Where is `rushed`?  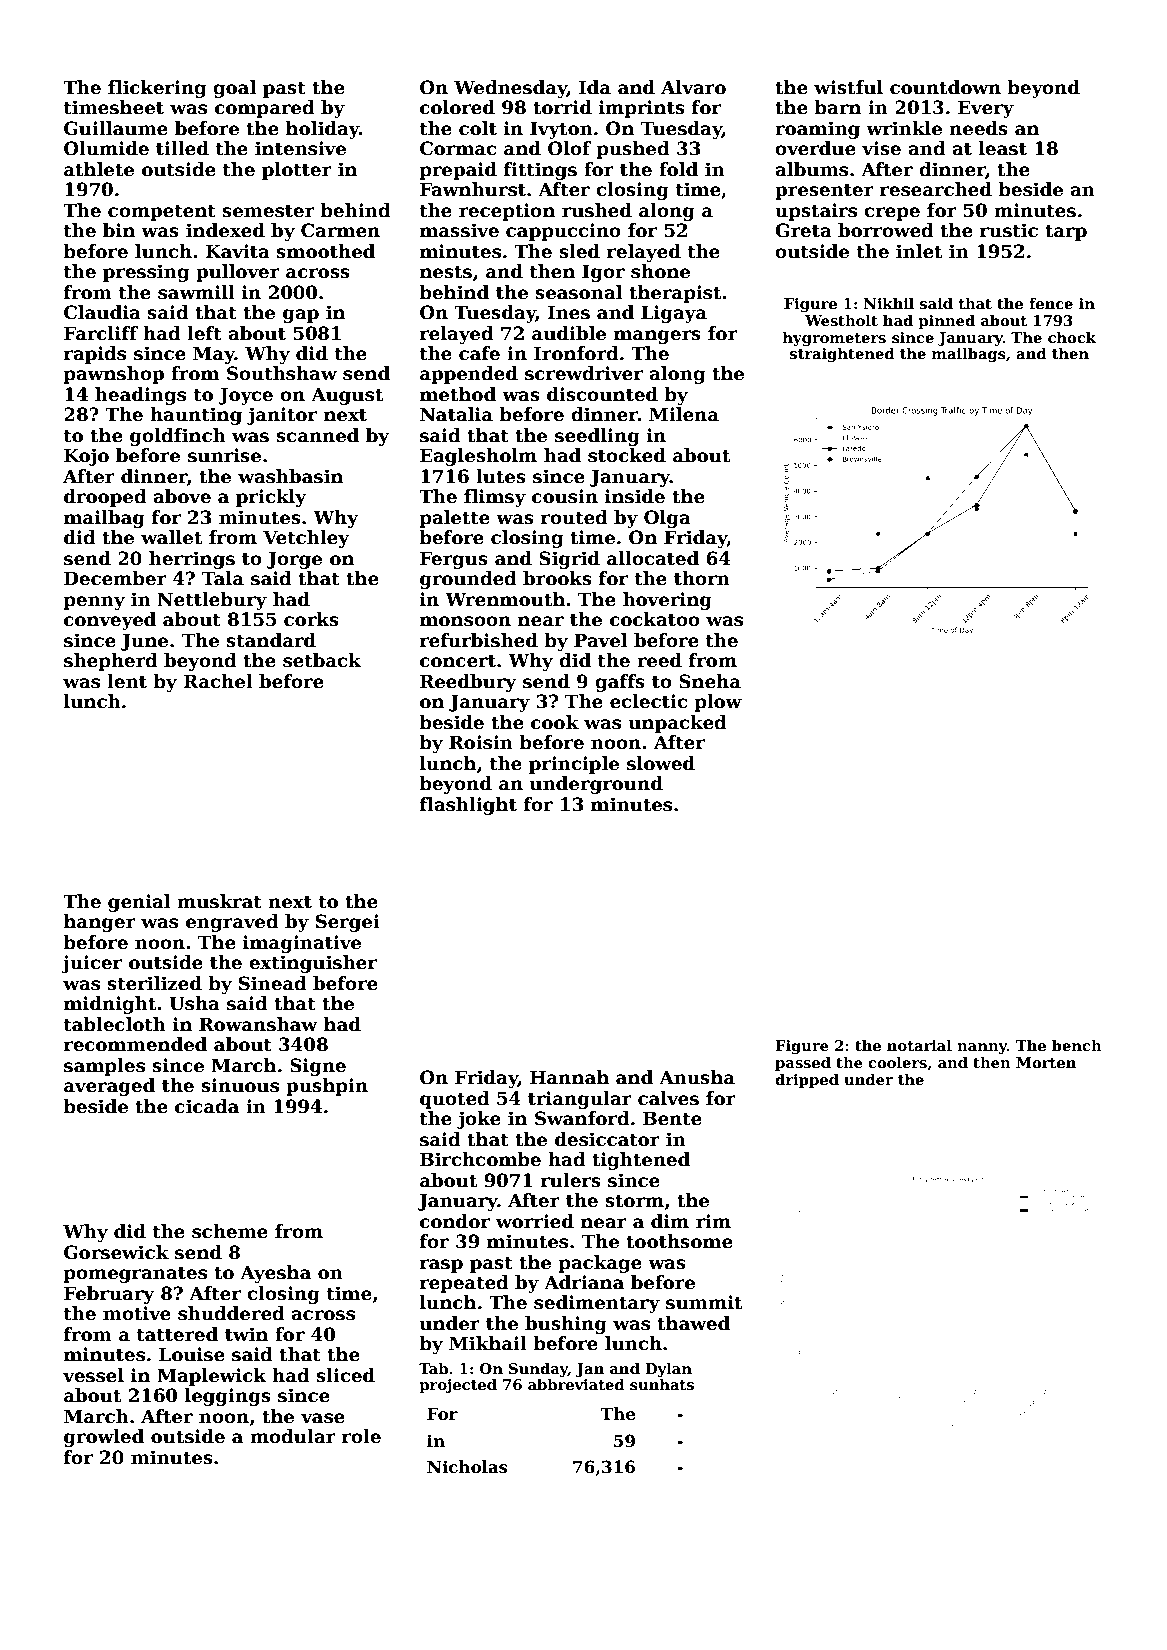 rushed is located at coordinates (597, 210).
